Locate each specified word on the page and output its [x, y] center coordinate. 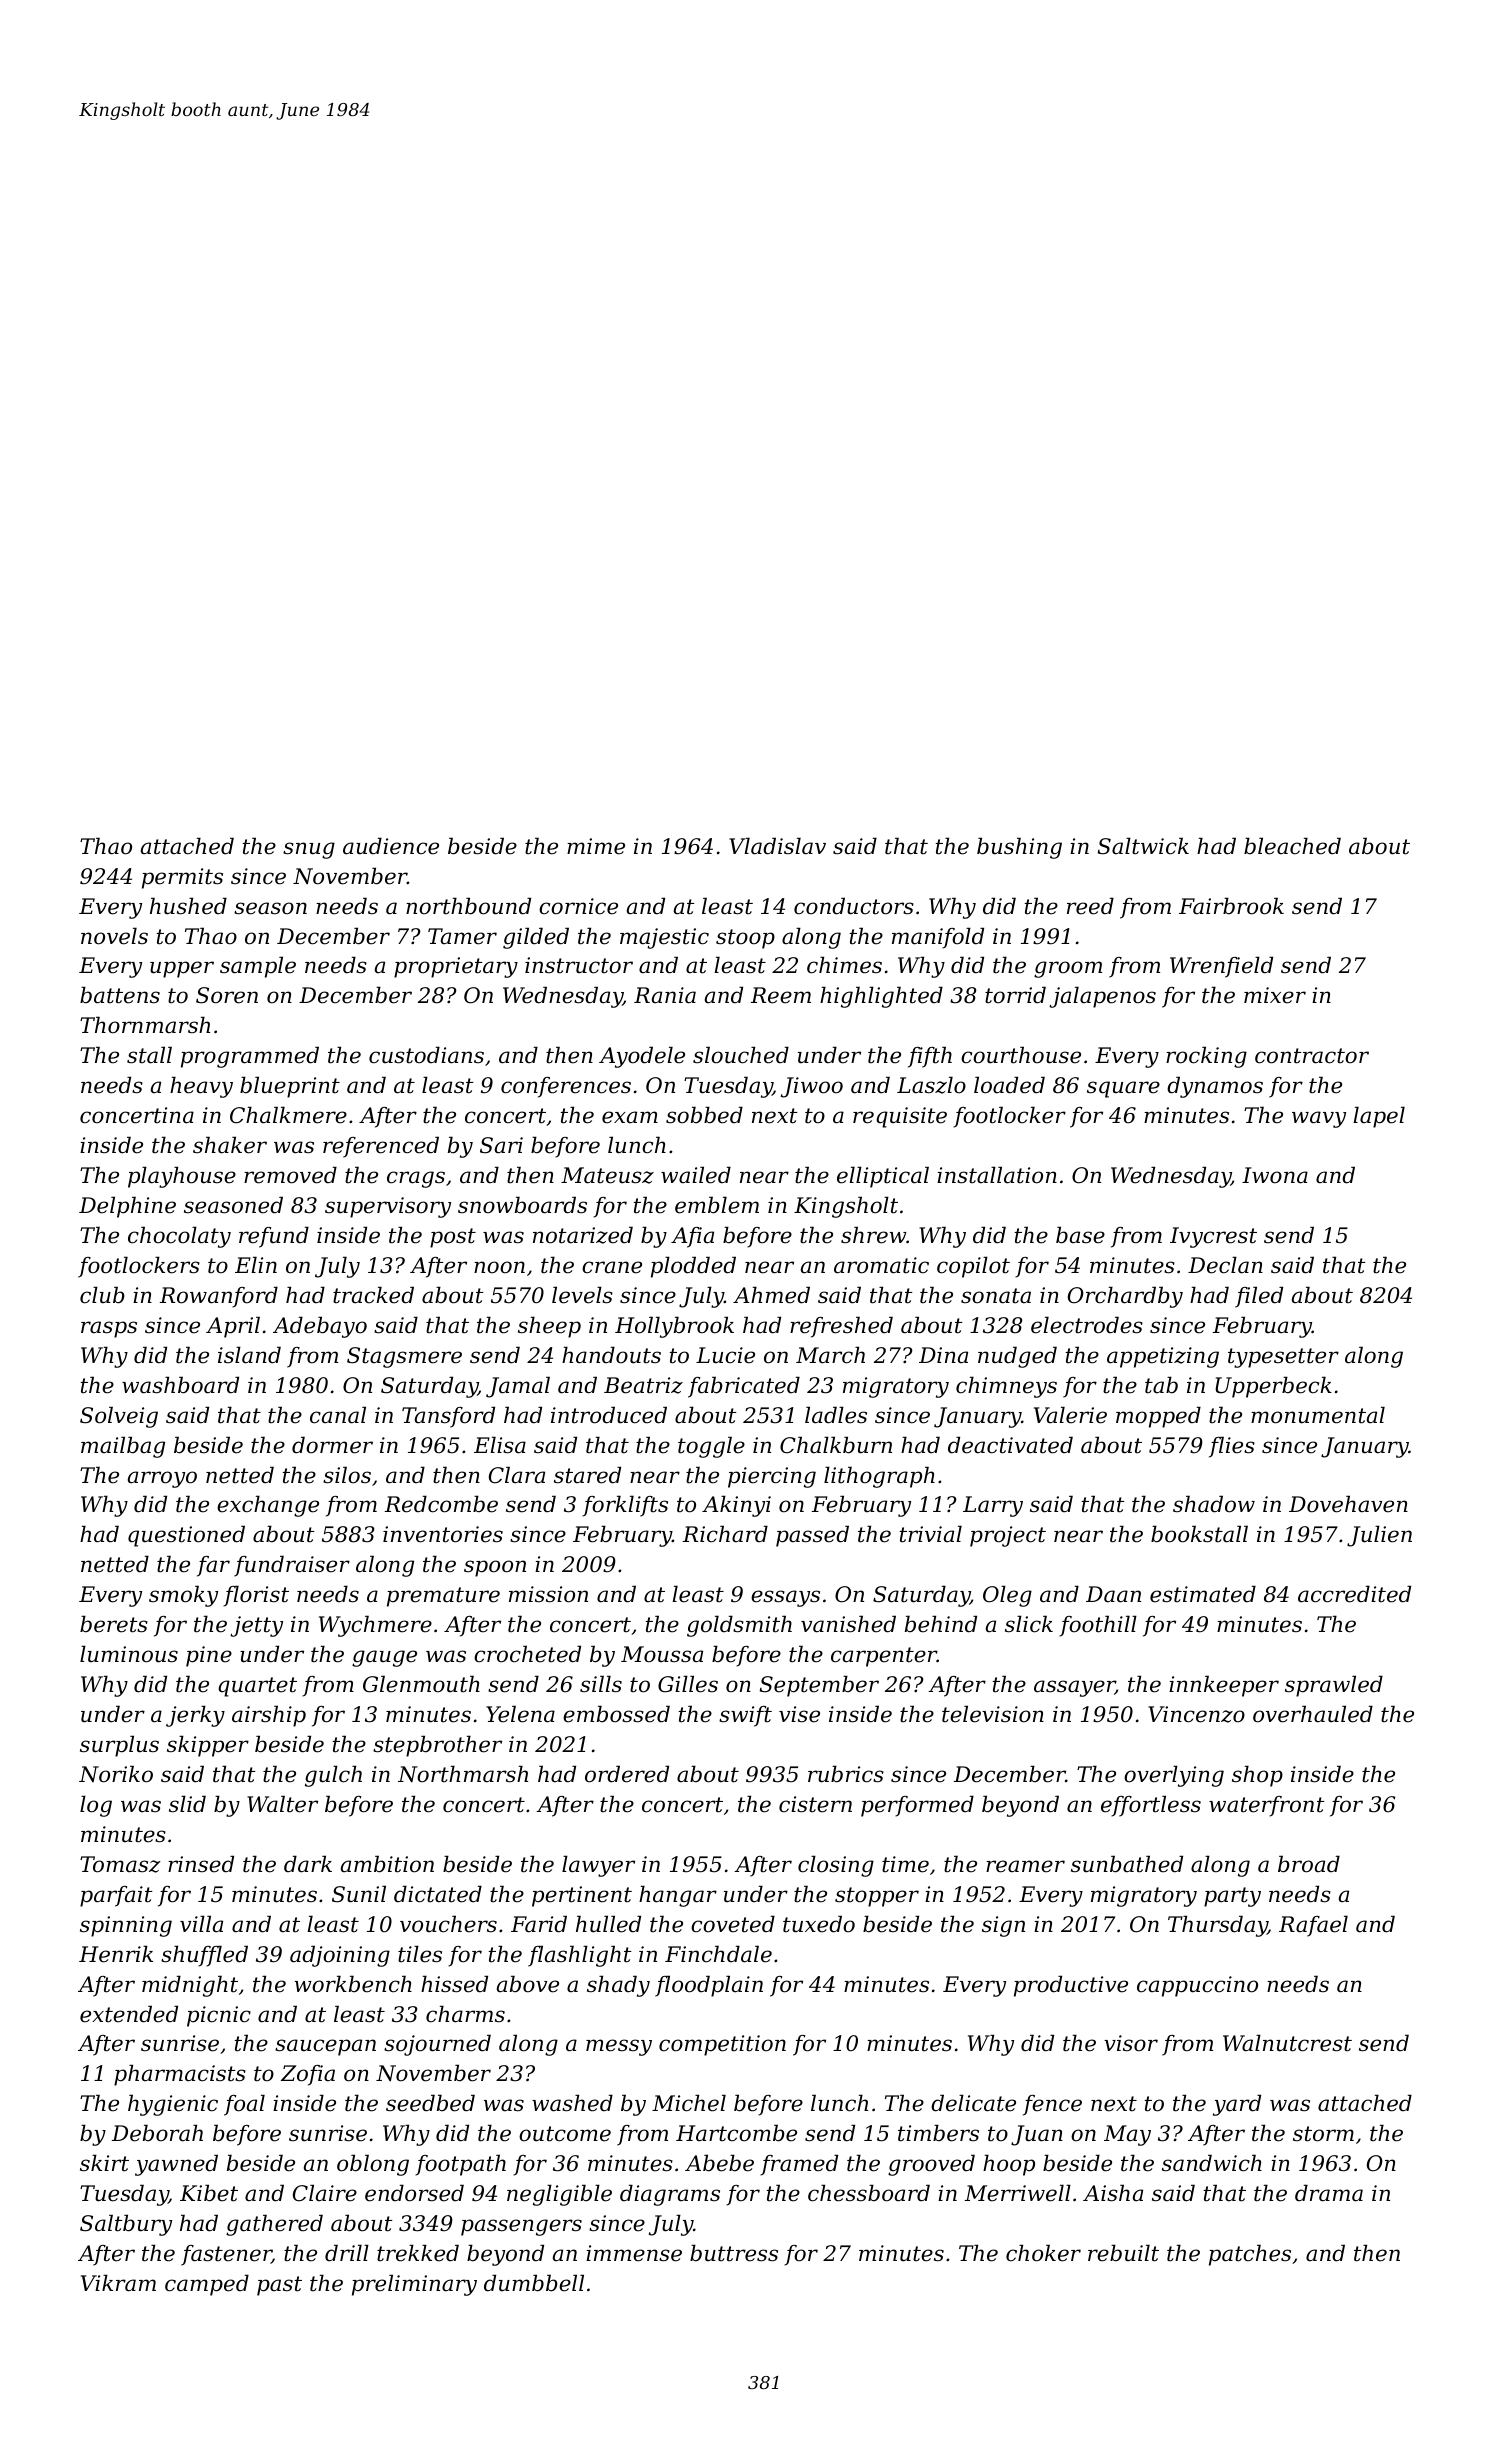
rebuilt [1123, 2253]
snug [309, 850]
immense [634, 2253]
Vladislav [777, 846]
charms [465, 2014]
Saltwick [1143, 846]
